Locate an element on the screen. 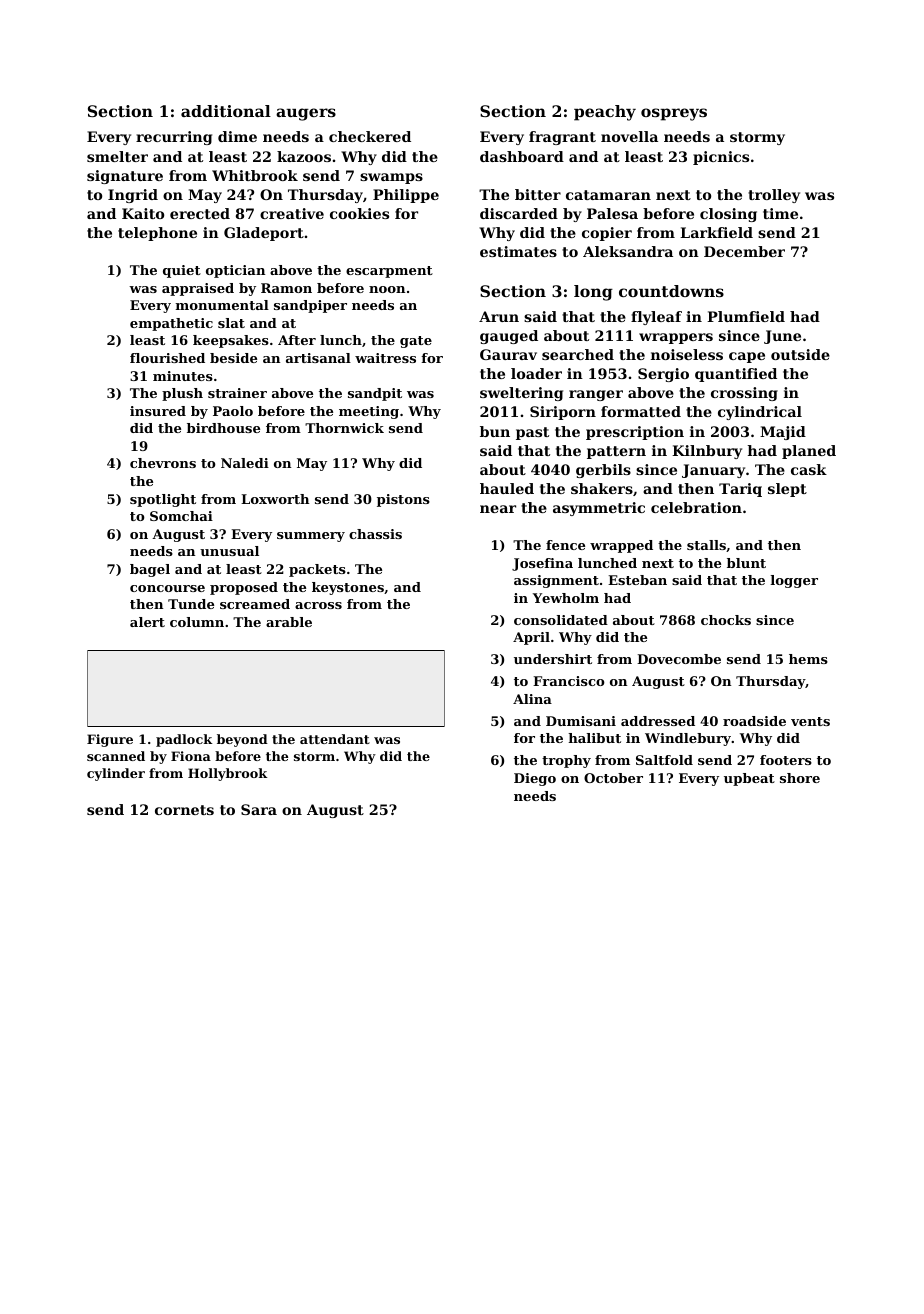  sandpit is located at coordinates (375, 394).
